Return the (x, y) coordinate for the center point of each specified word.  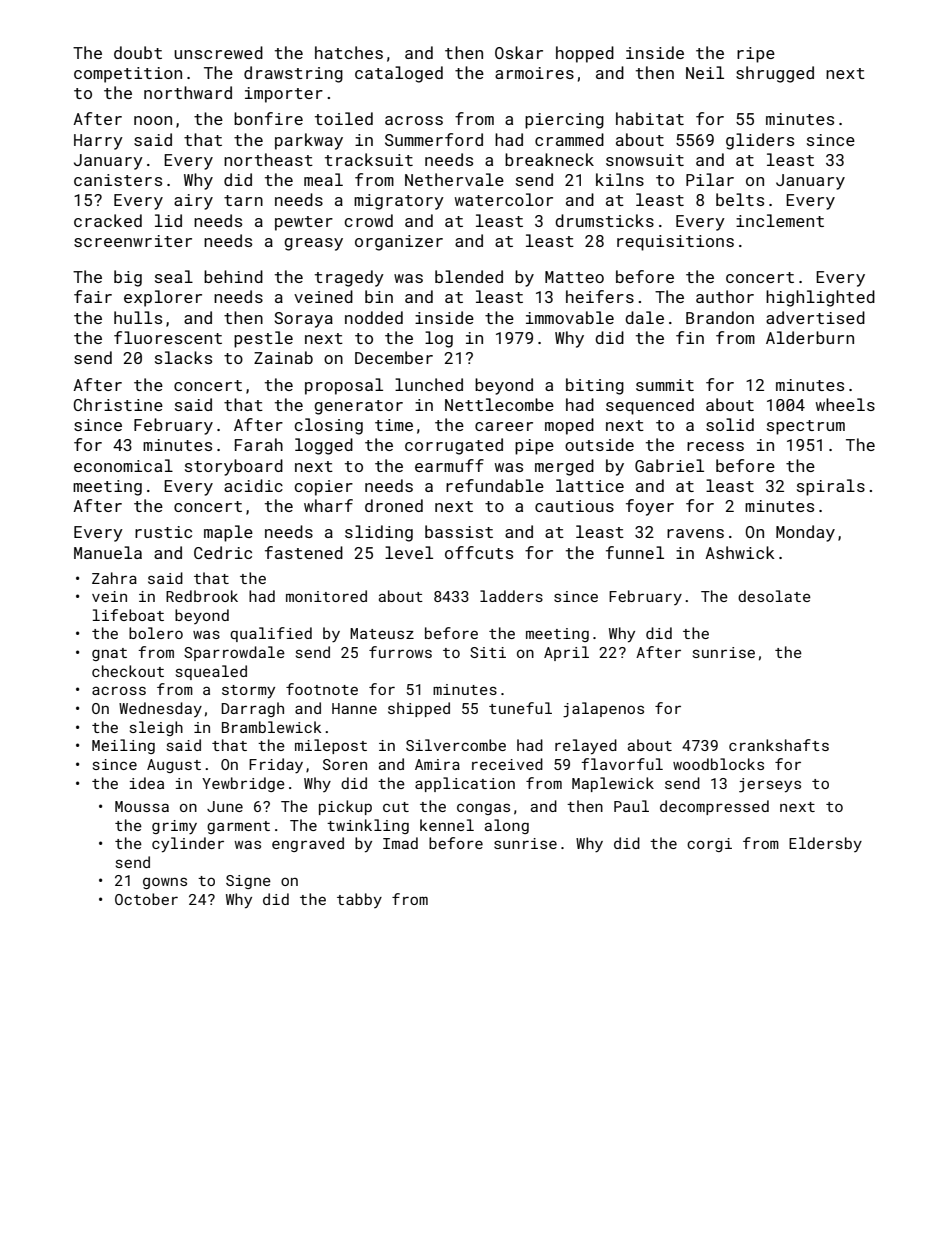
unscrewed (218, 52)
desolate (774, 596)
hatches (349, 52)
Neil (705, 72)
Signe (248, 882)
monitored (326, 596)
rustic (163, 532)
